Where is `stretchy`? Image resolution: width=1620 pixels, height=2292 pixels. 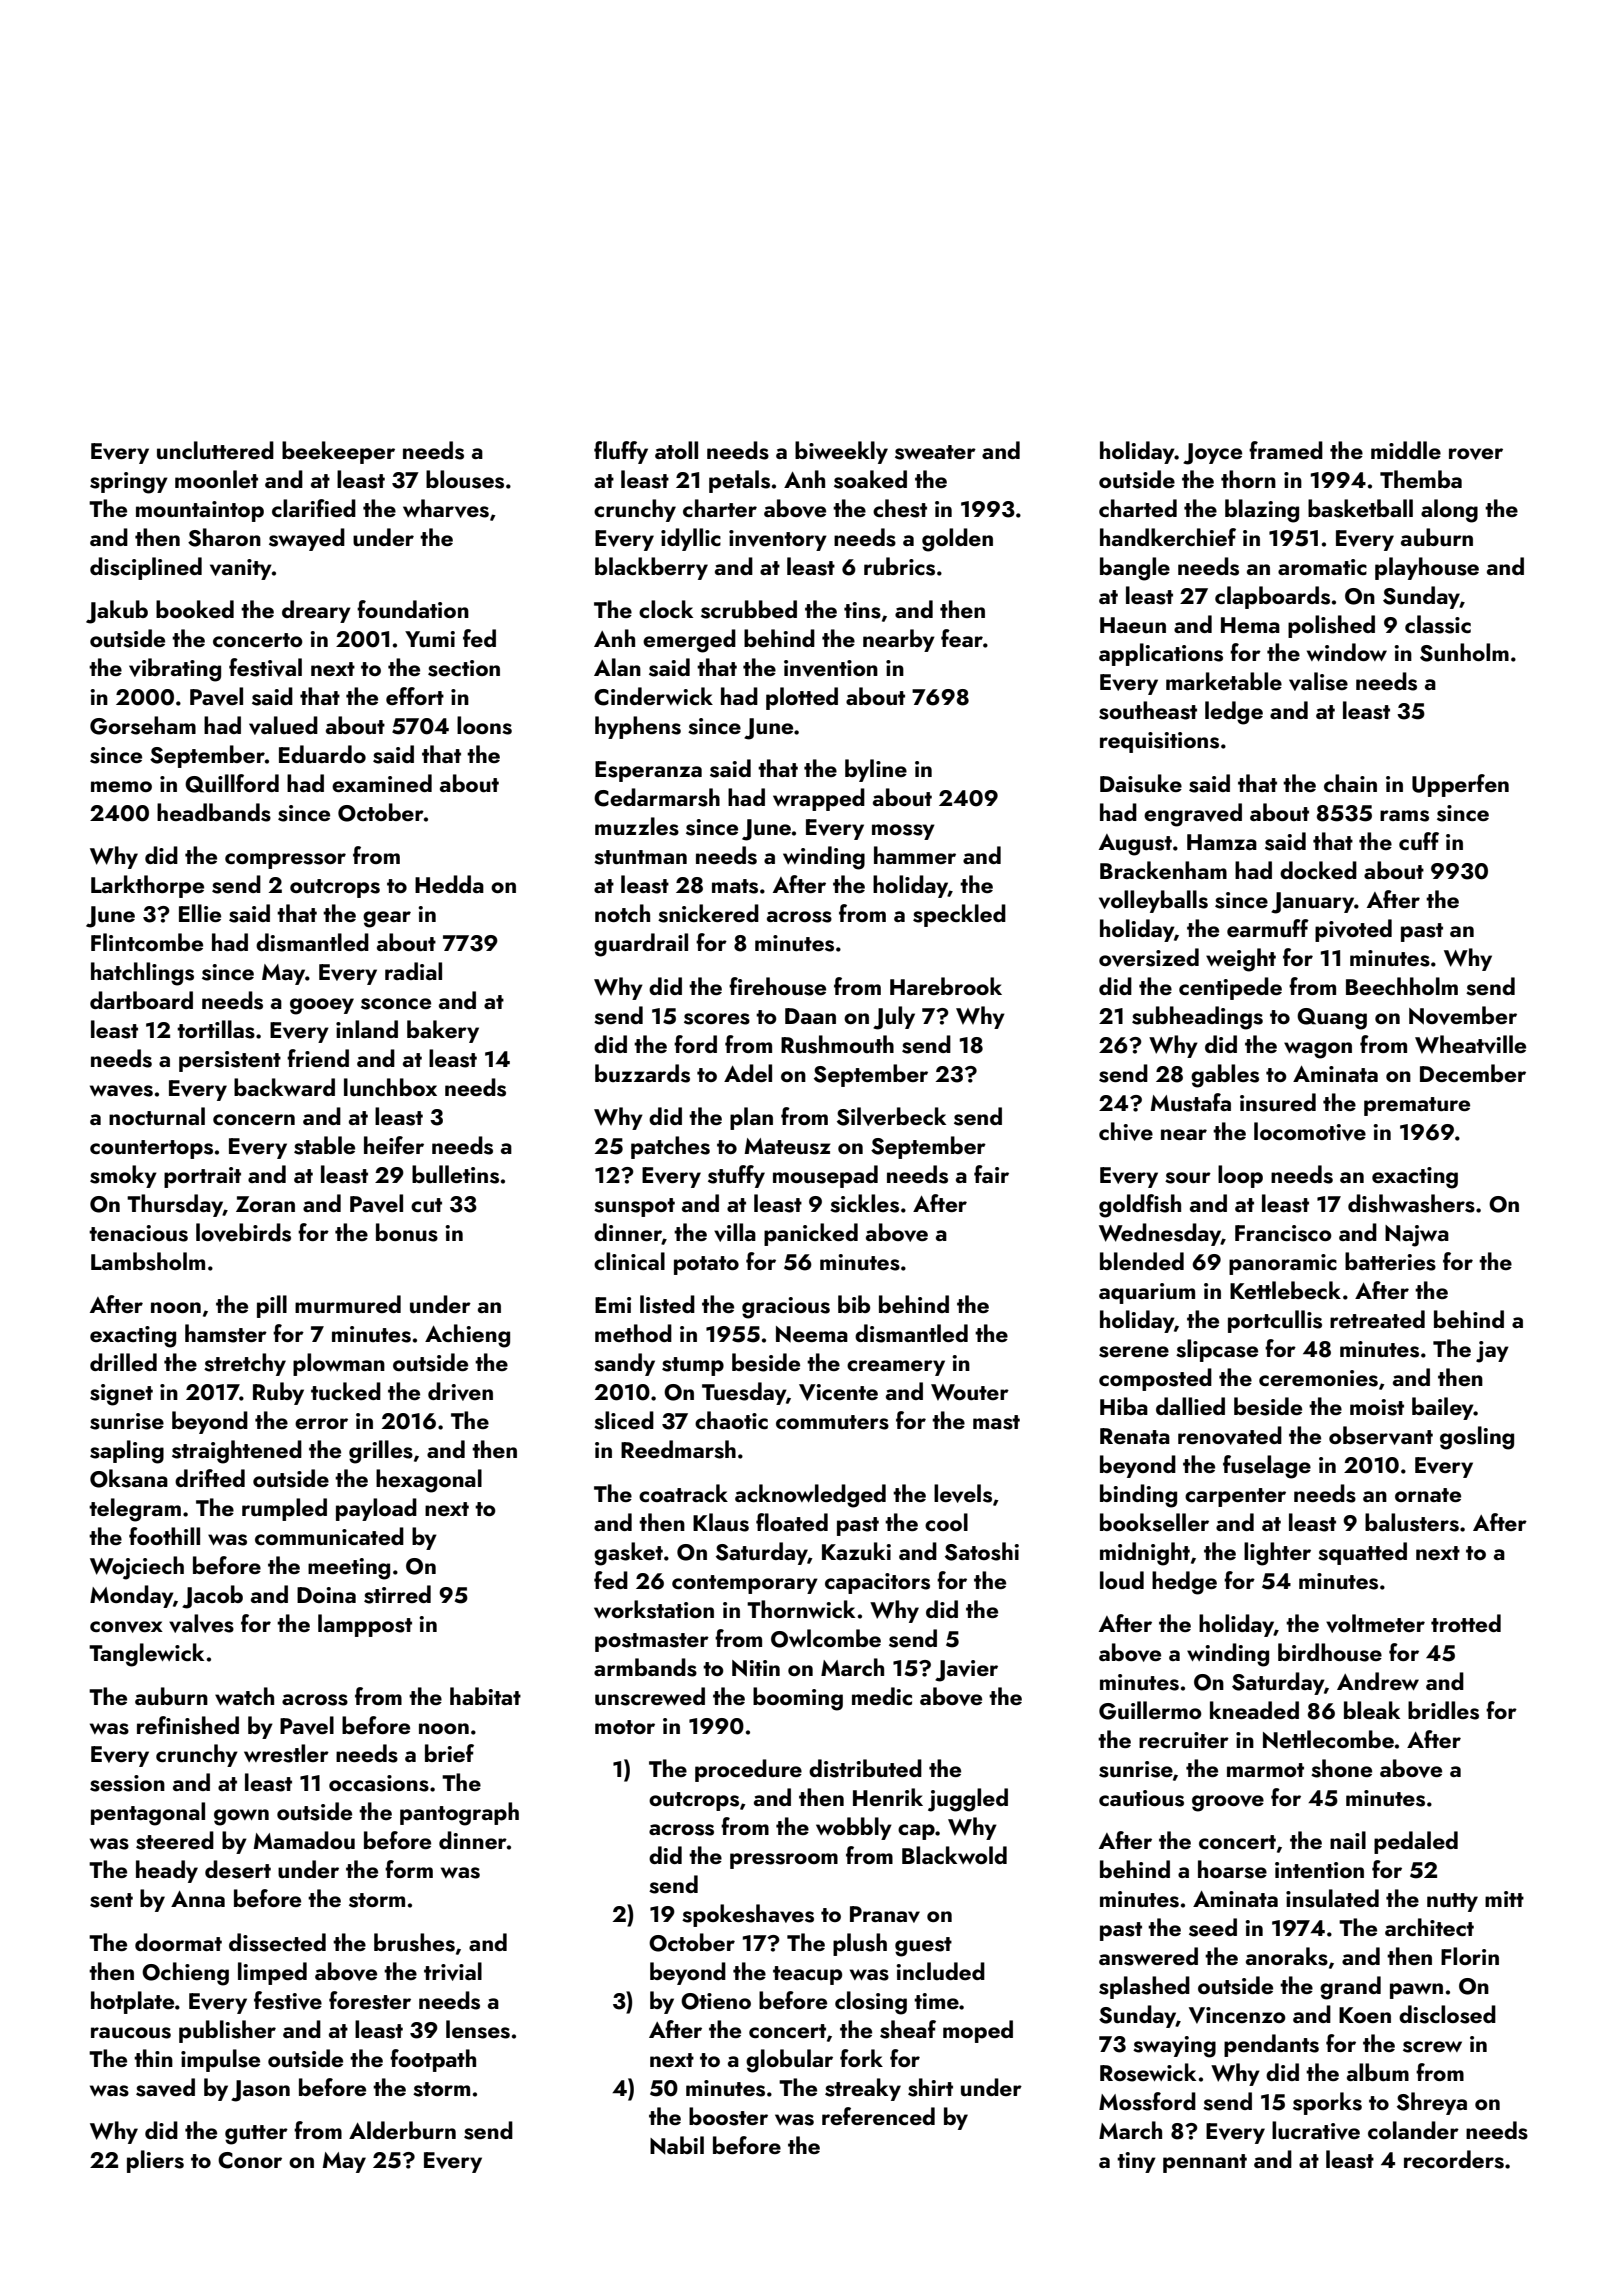
stretchy is located at coordinates (245, 1364).
